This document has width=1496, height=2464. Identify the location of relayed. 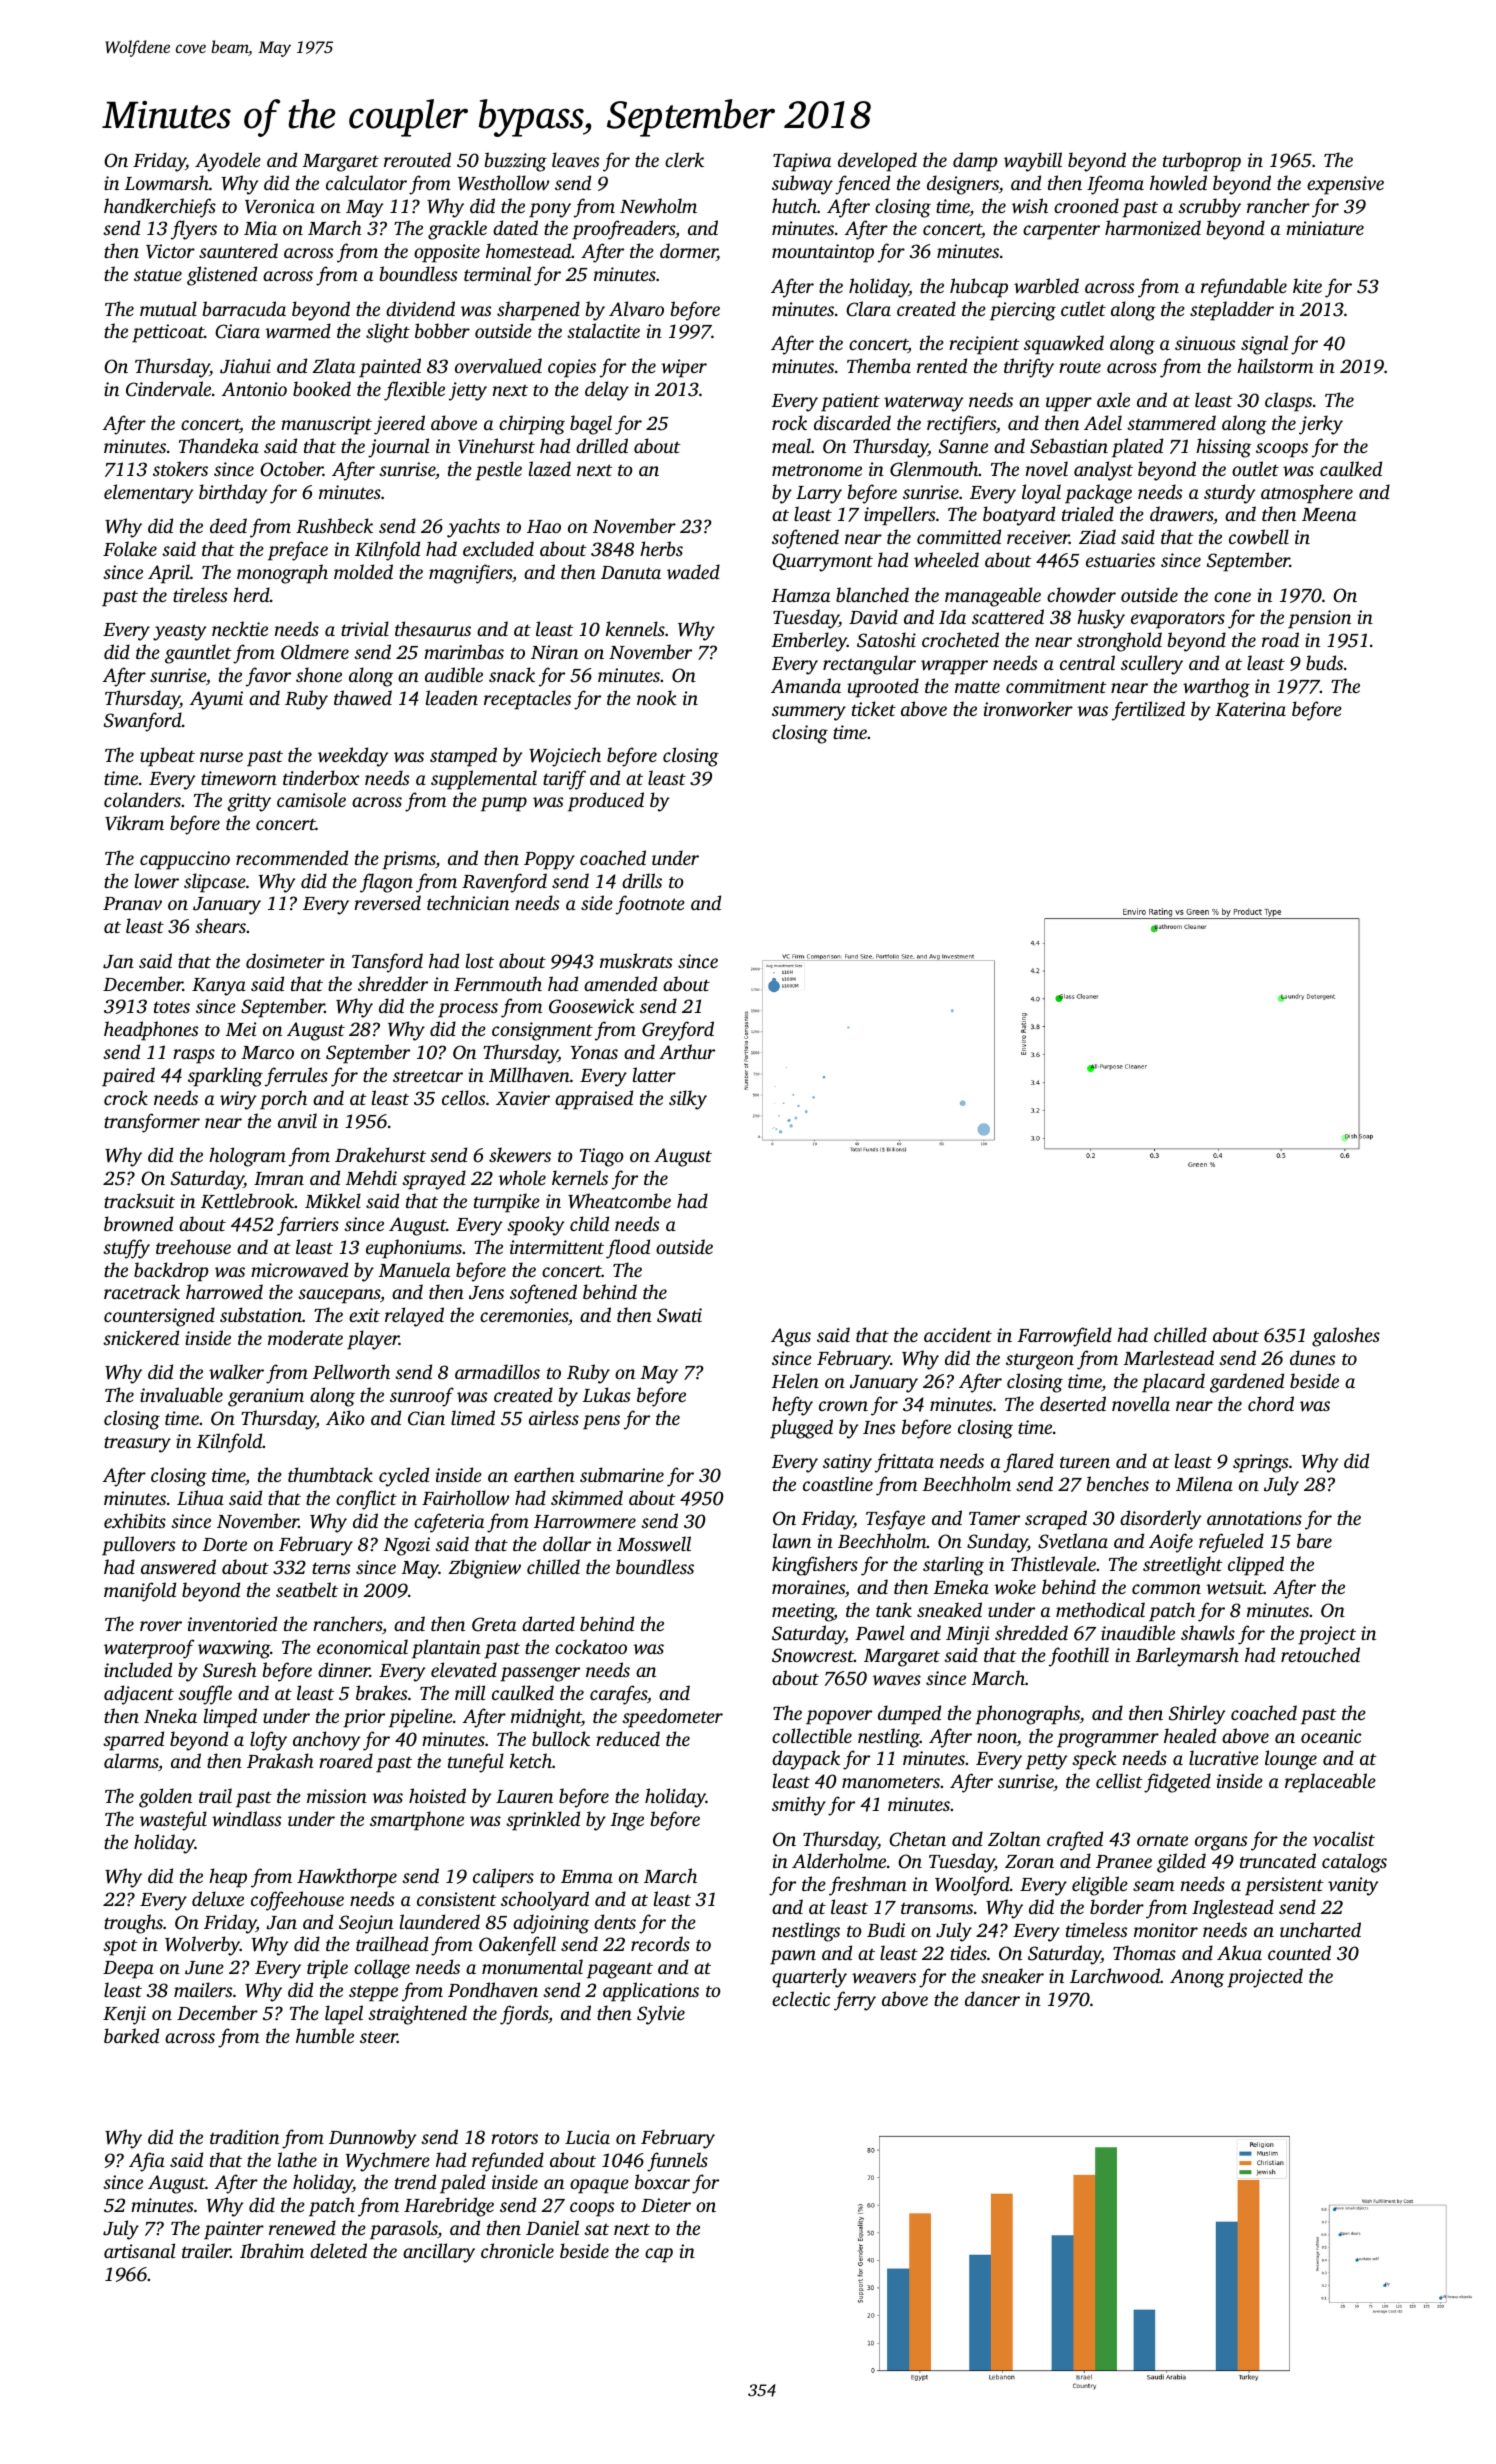
(414, 1317).
